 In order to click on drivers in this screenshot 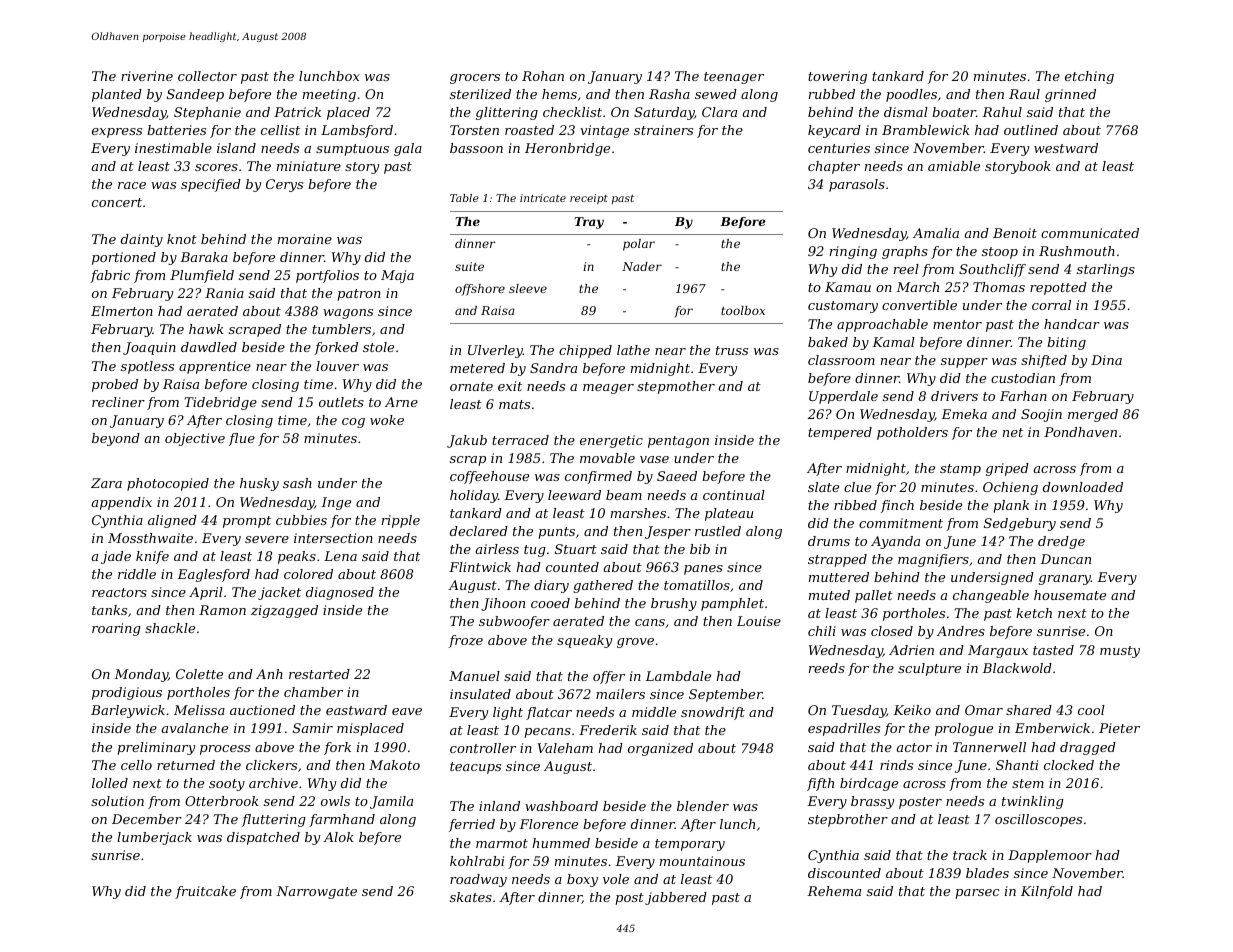, I will do `click(954, 396)`.
